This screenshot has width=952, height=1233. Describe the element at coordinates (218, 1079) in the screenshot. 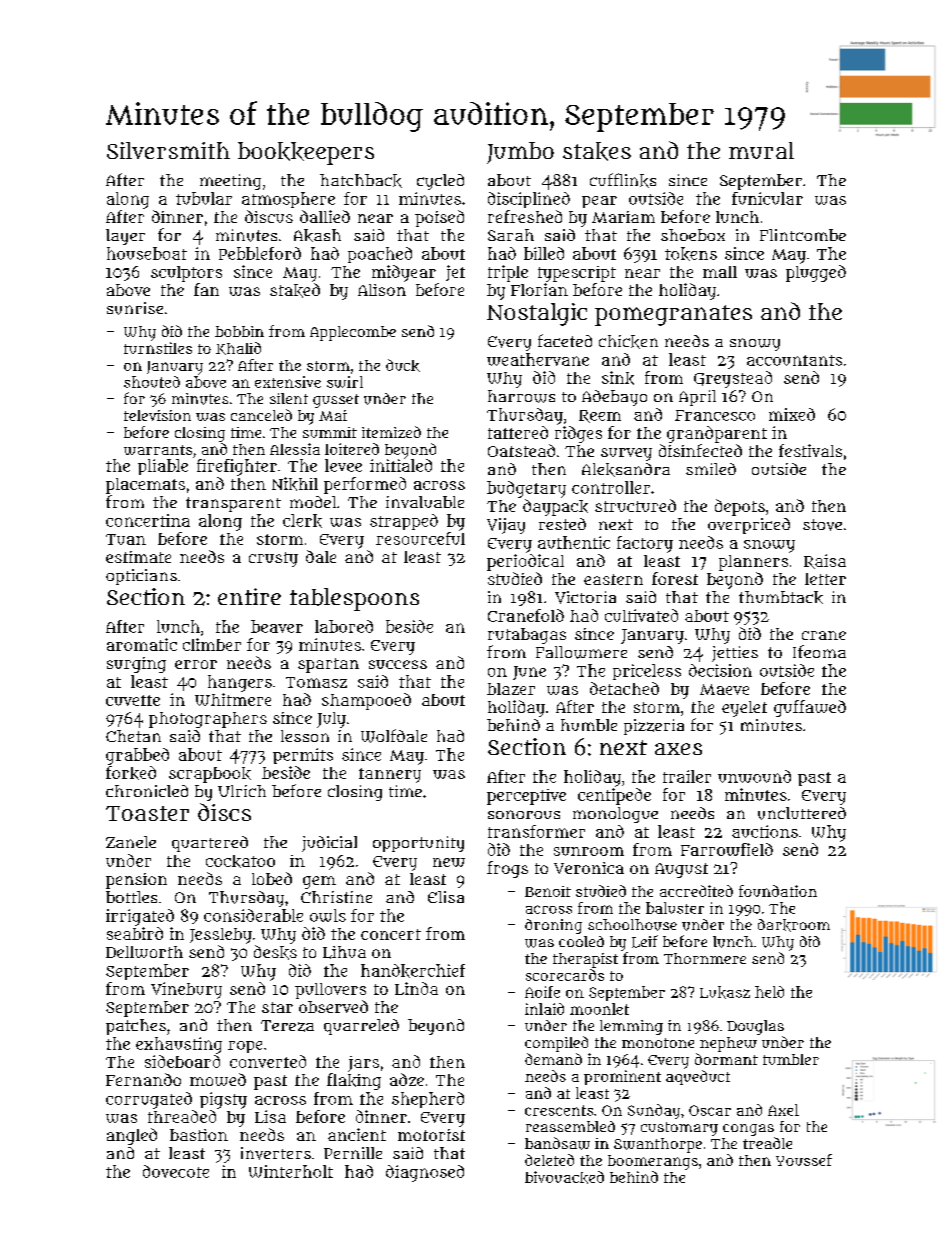

I see `mowed` at that location.
